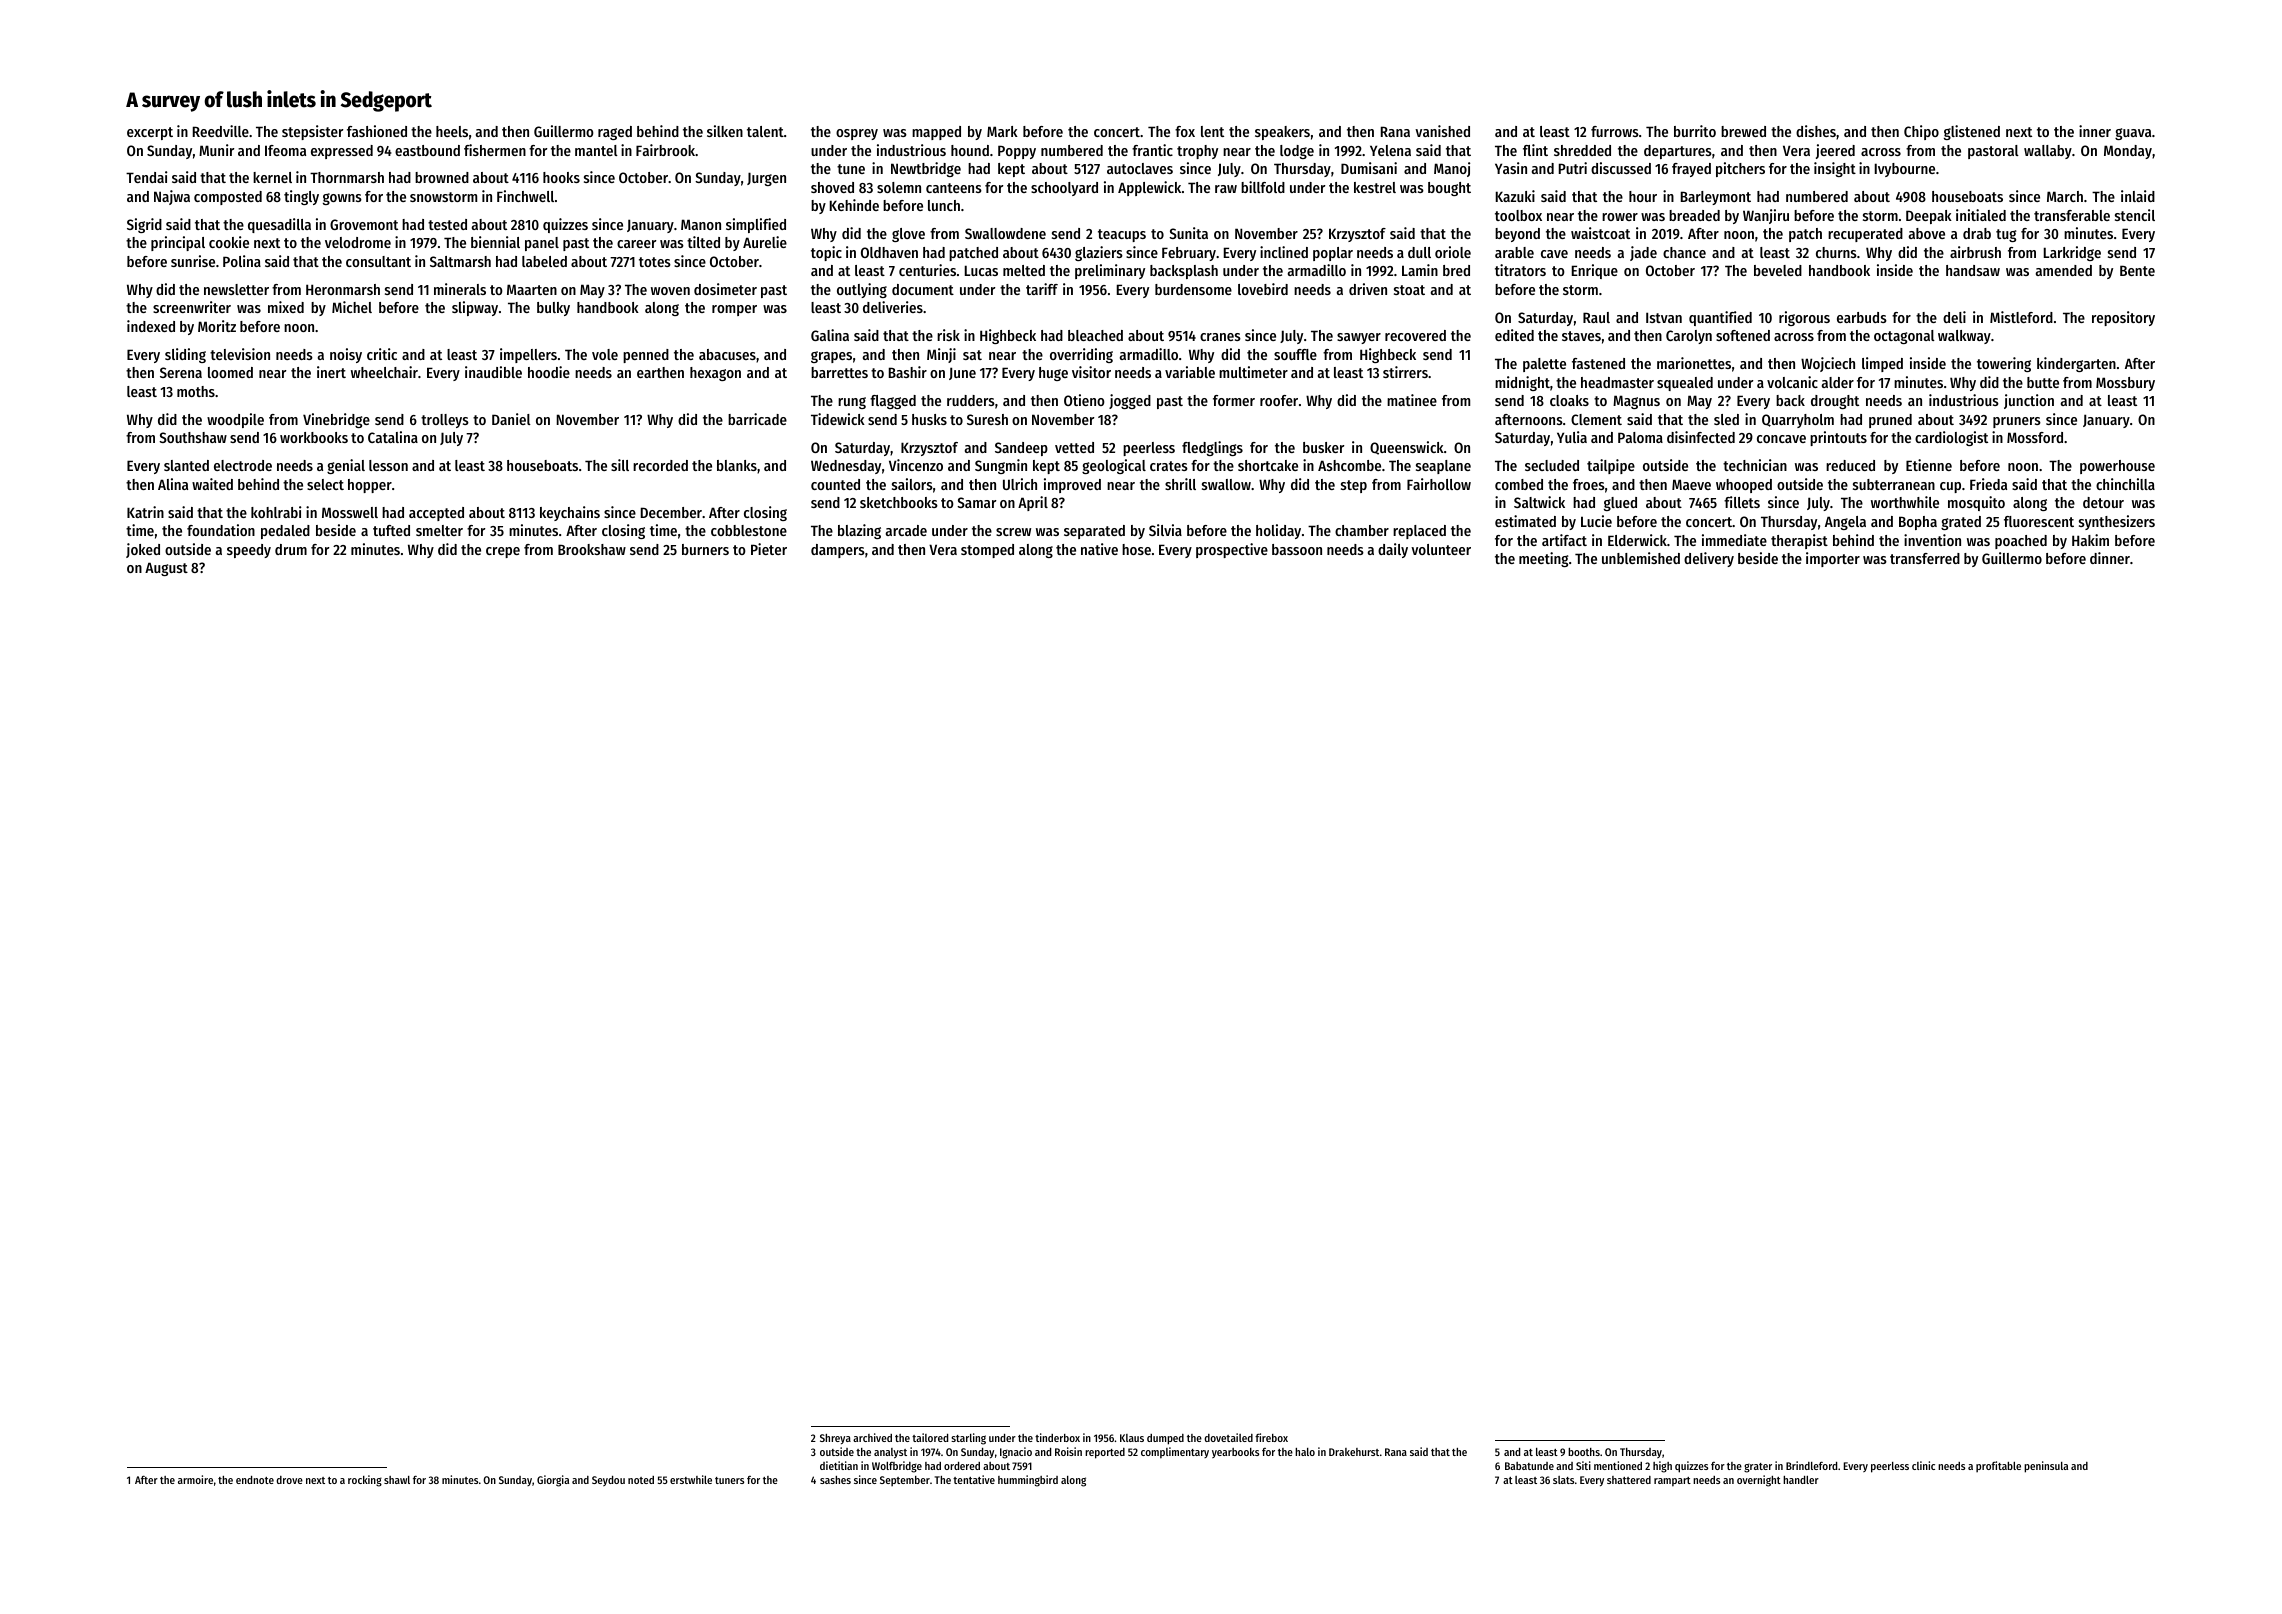  What do you see at coordinates (987, 551) in the screenshot?
I see `stomped` at bounding box center [987, 551].
